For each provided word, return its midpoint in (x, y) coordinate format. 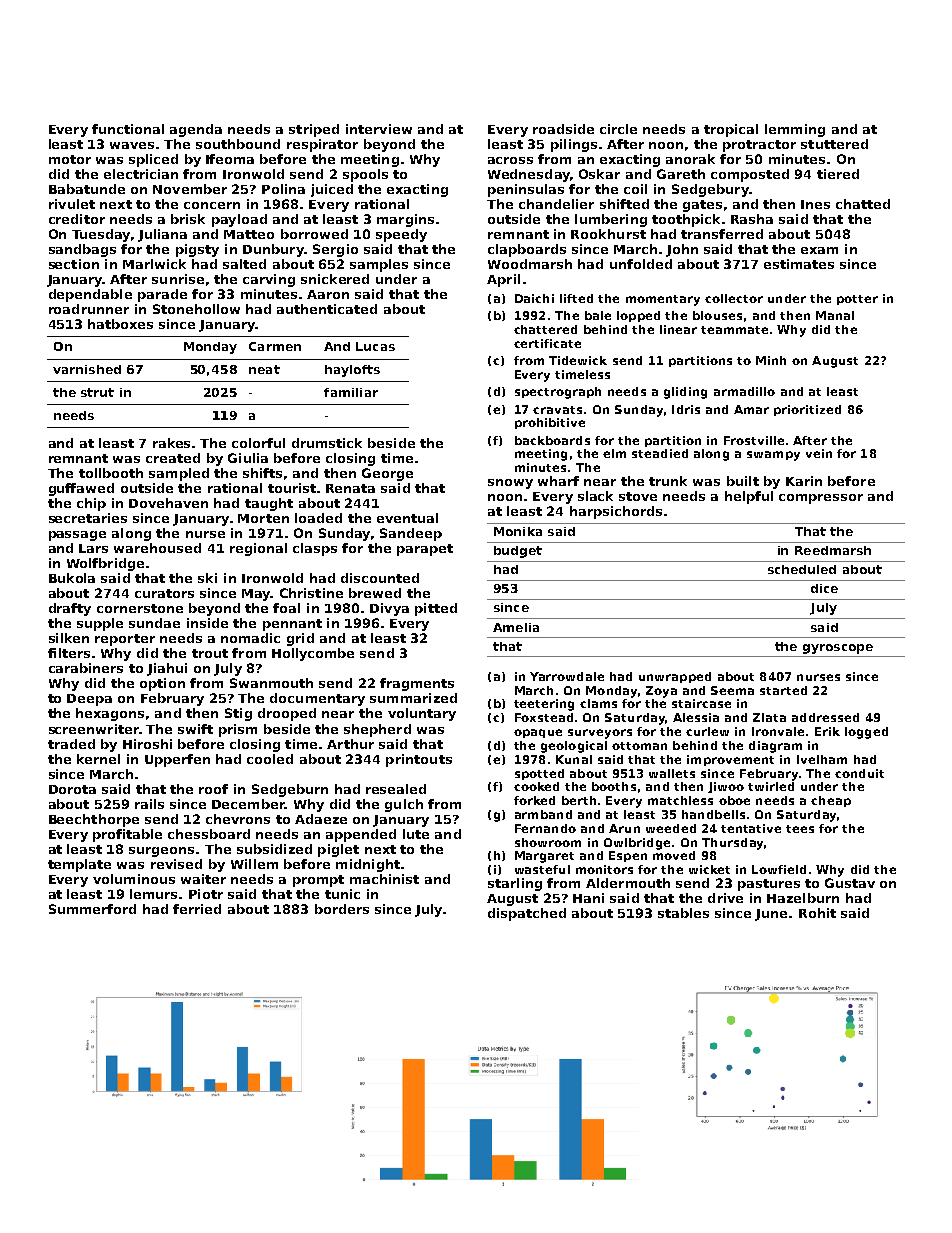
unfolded (641, 264)
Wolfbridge (105, 564)
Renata (350, 488)
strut (97, 392)
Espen (628, 856)
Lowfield (779, 869)
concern (212, 205)
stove (638, 496)
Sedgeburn (290, 790)
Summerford (92, 909)
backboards (552, 440)
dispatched (527, 914)
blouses (717, 315)
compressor (821, 499)
